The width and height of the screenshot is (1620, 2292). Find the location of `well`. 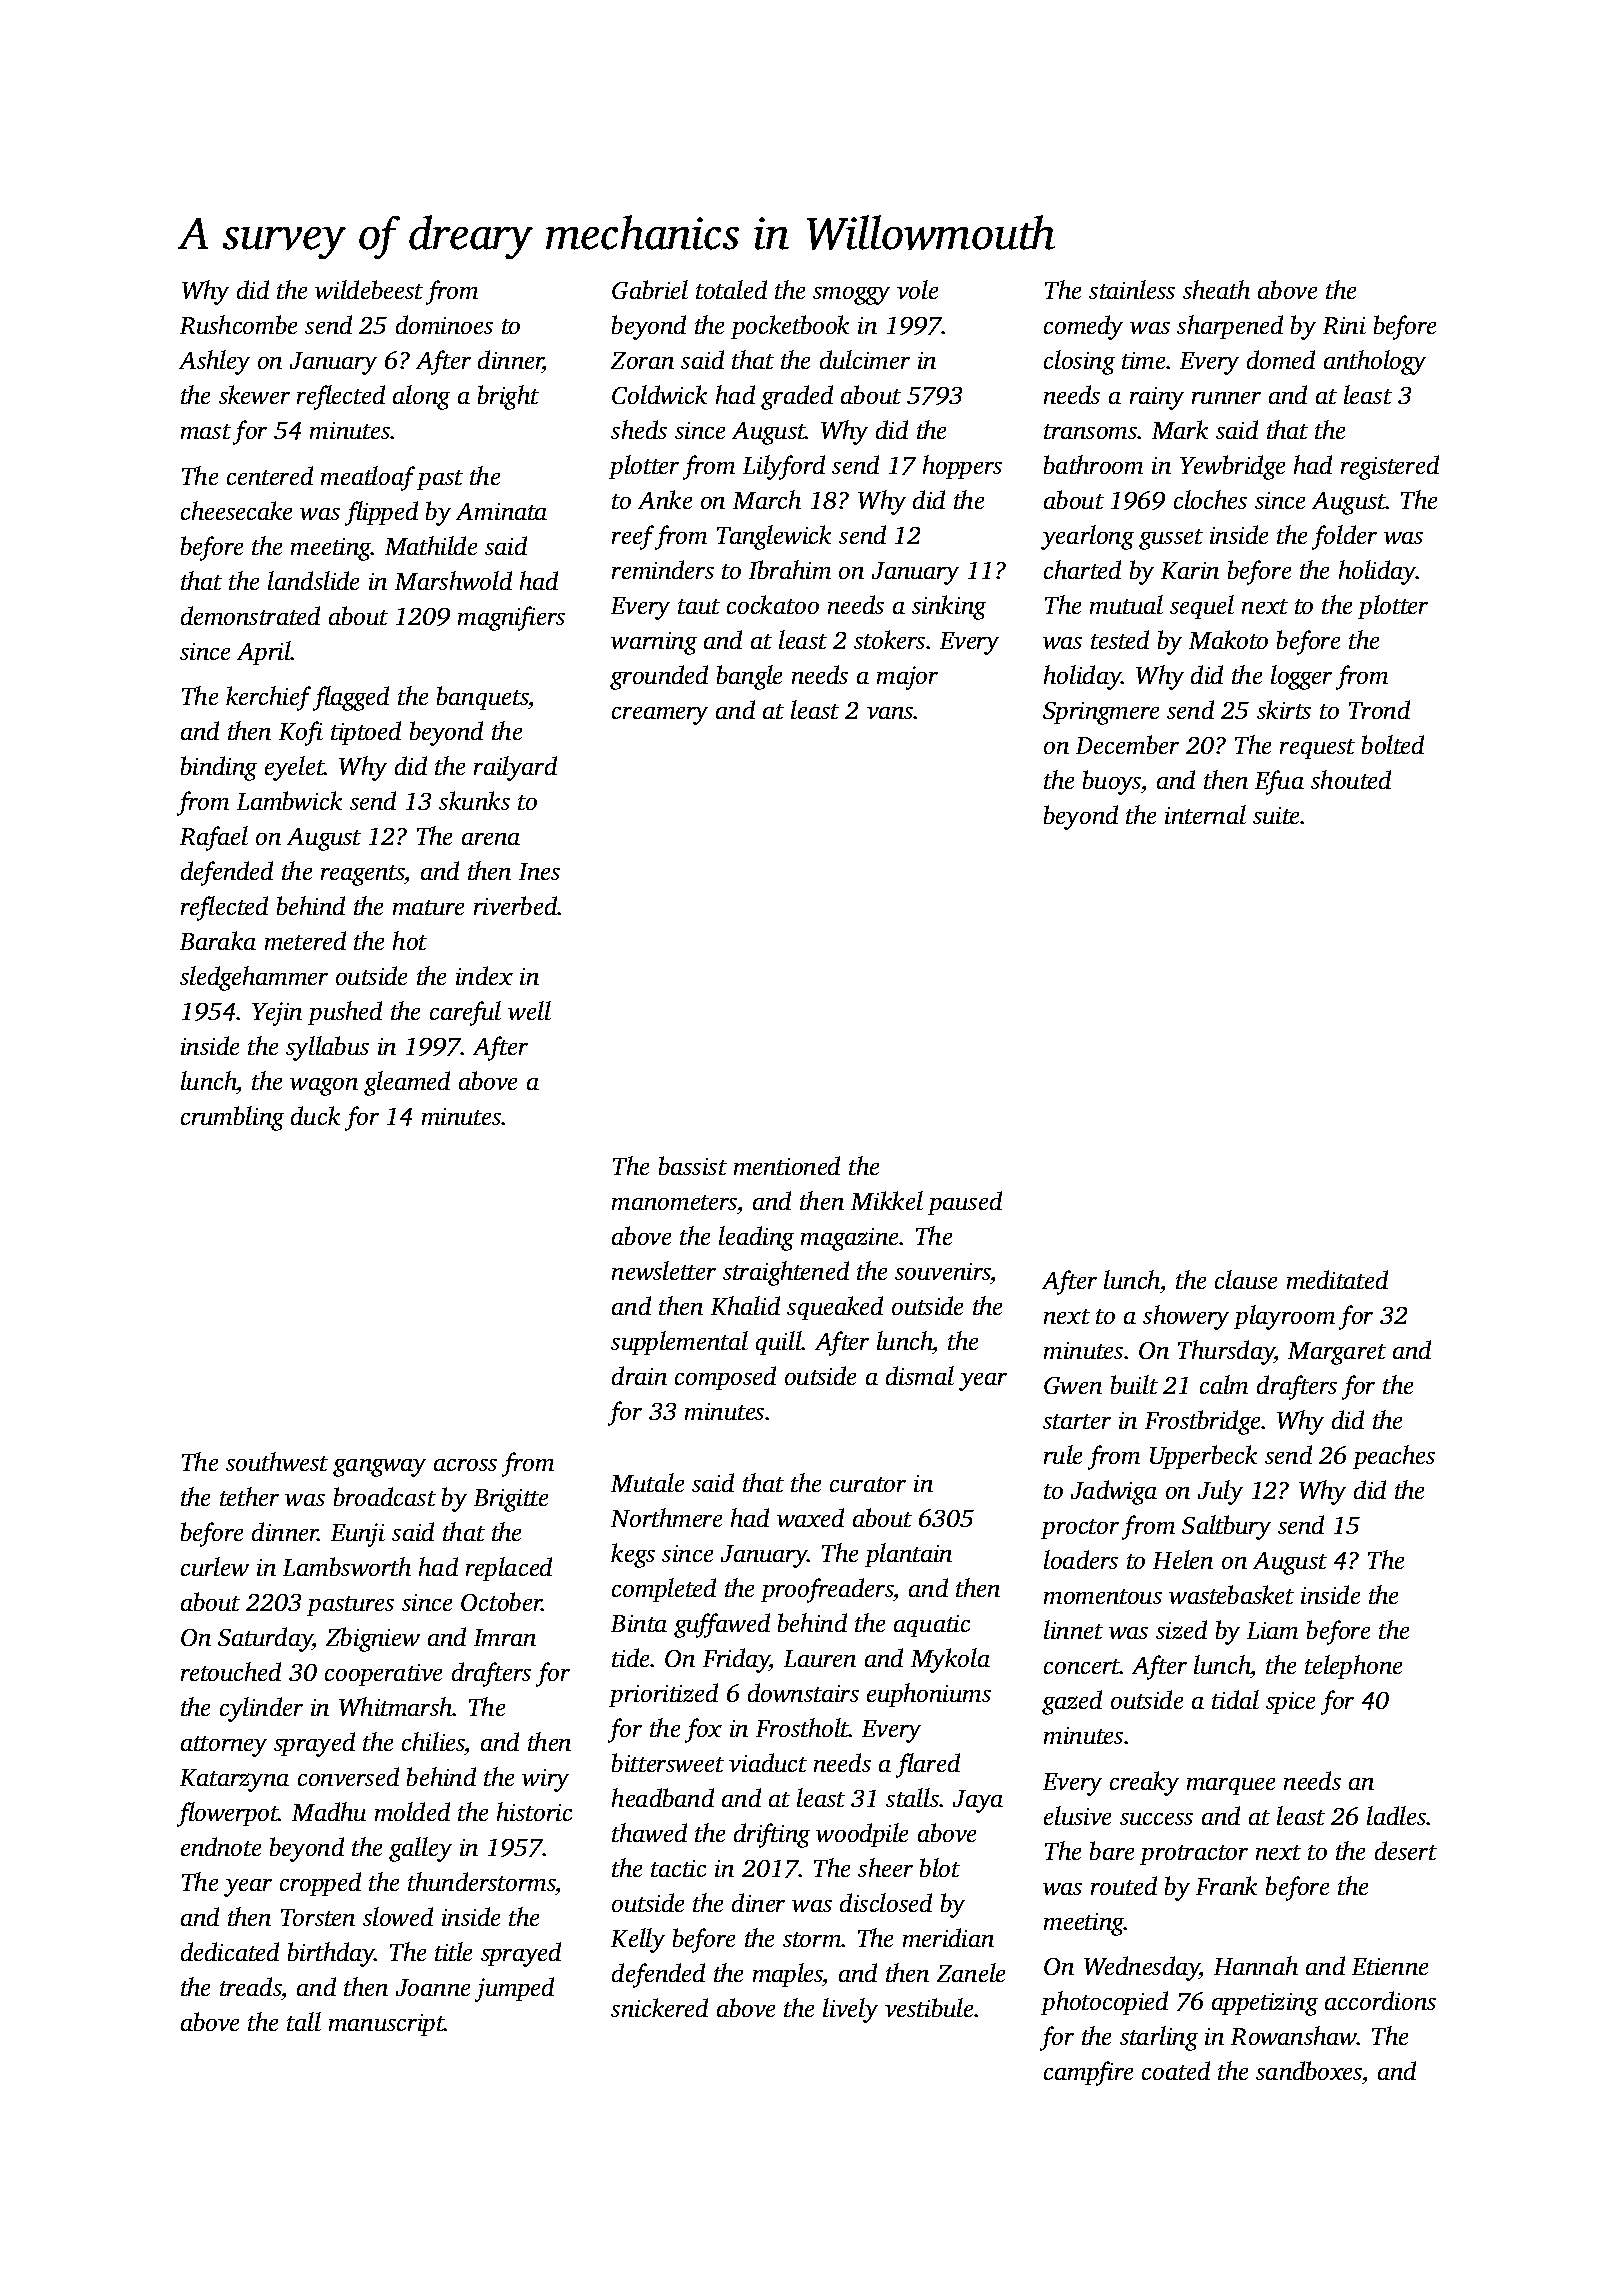

well is located at coordinates (529, 1010).
